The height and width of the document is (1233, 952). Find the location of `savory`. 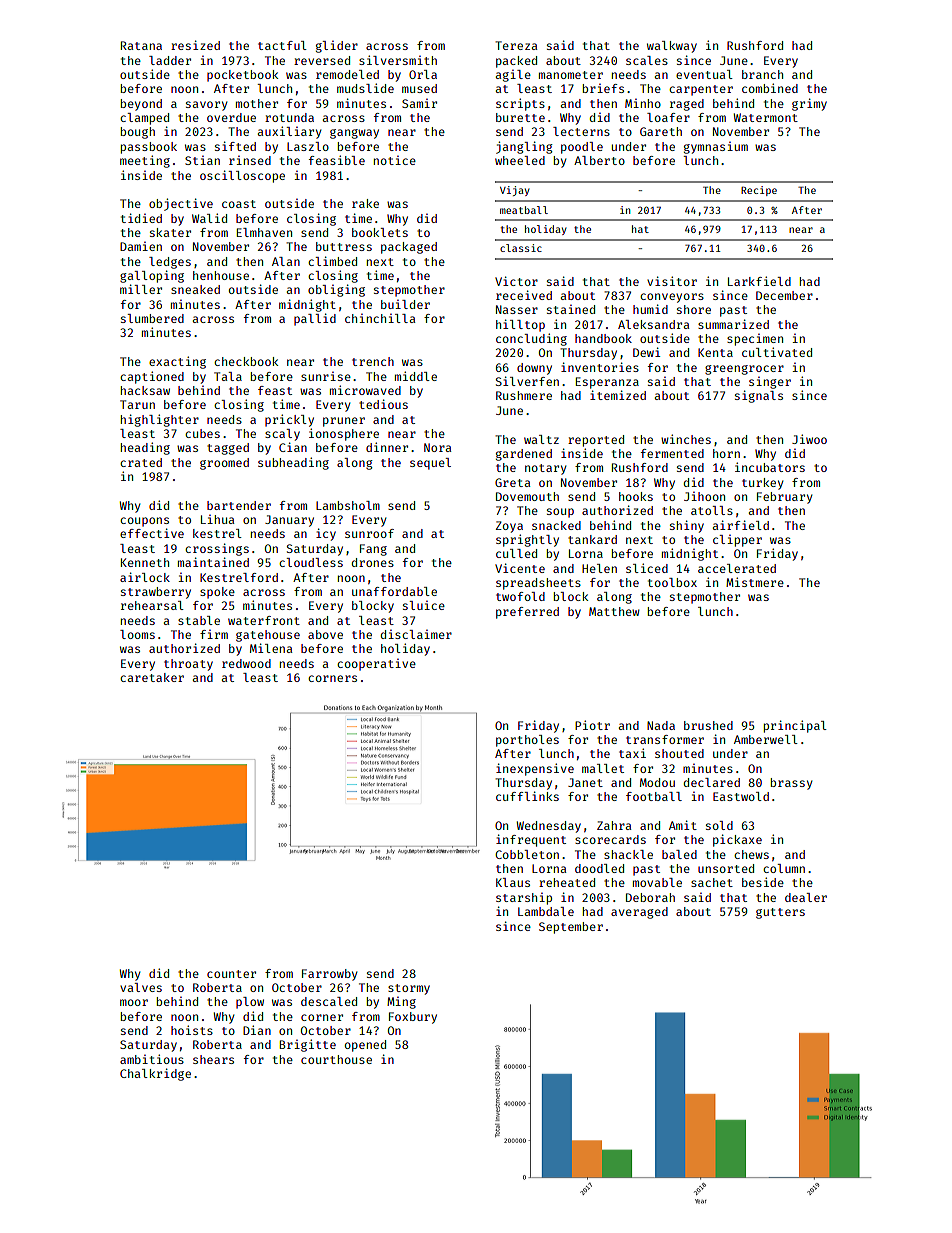

savory is located at coordinates (207, 106).
